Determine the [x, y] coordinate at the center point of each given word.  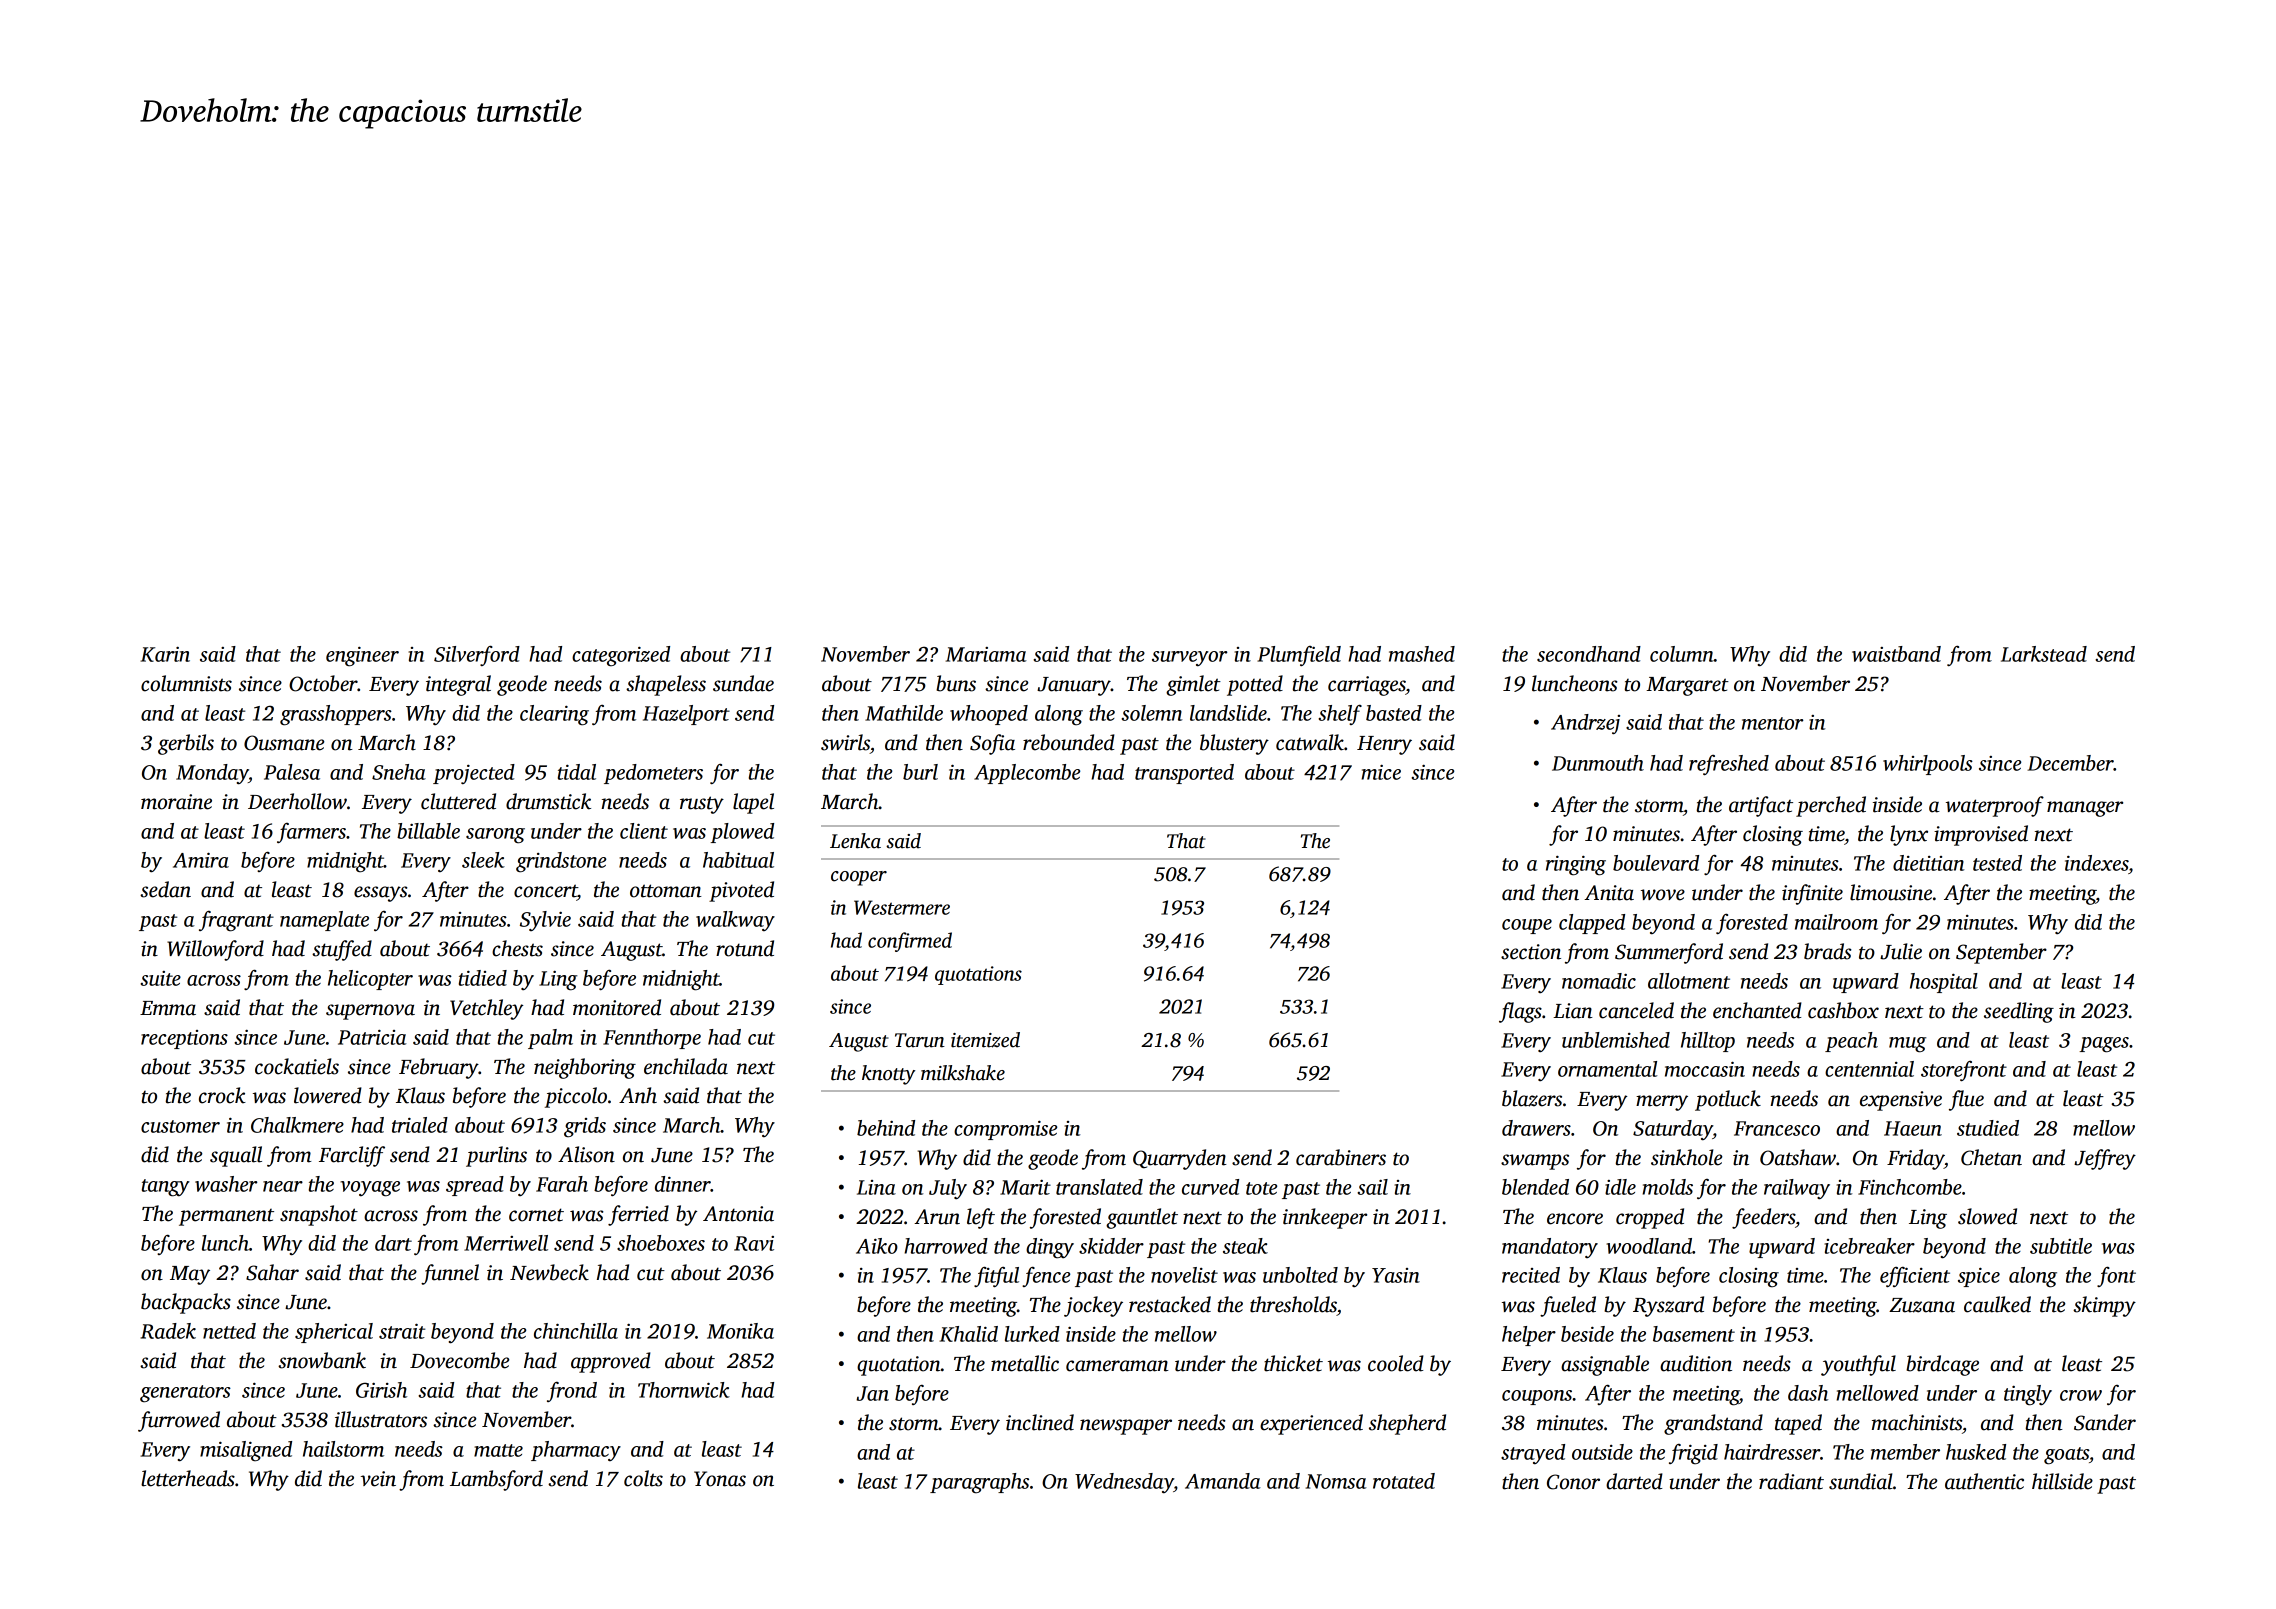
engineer [362, 657]
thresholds [1293, 1304]
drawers [1536, 1128]
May [190, 1275]
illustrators [381, 1419]
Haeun [1913, 1128]
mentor [1772, 723]
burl [920, 772]
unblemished [1616, 1040]
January [1074, 686]
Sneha [399, 772]
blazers [1532, 1098]
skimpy [2104, 1306]
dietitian [1928, 863]
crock [222, 1095]
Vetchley [486, 1009]
